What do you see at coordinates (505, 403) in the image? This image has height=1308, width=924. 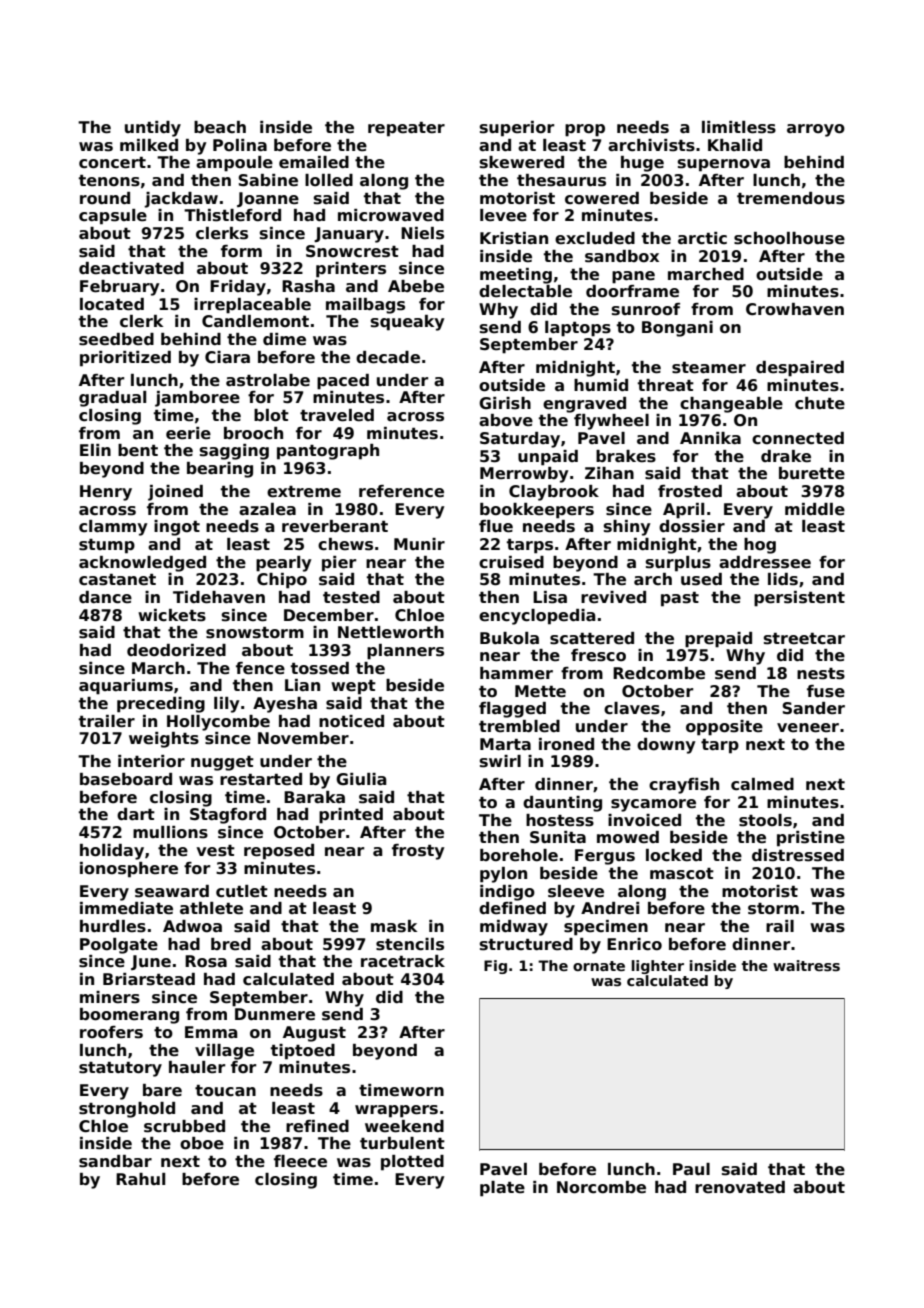 I see `Girish` at bounding box center [505, 403].
